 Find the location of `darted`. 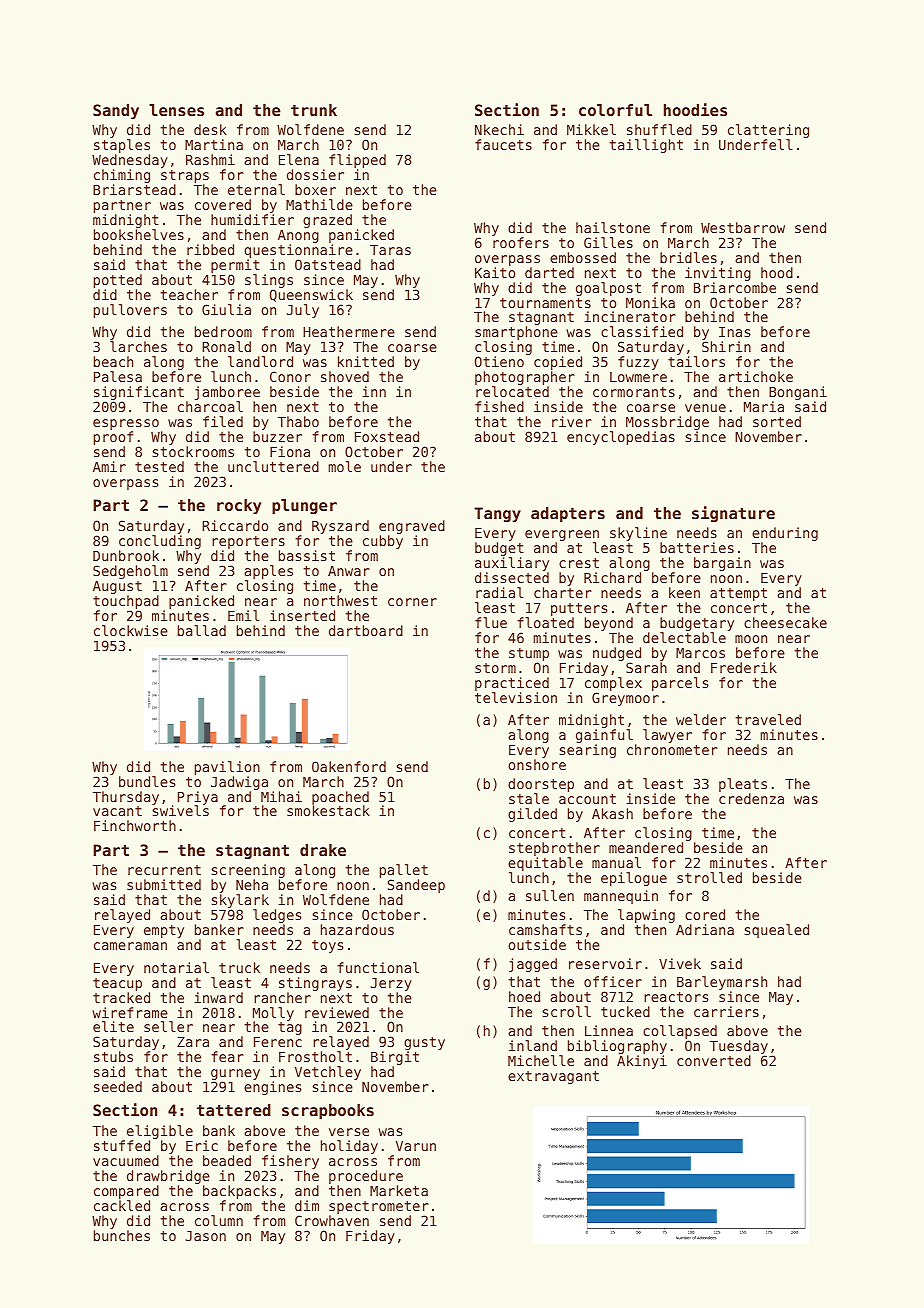

darted is located at coordinates (549, 272).
